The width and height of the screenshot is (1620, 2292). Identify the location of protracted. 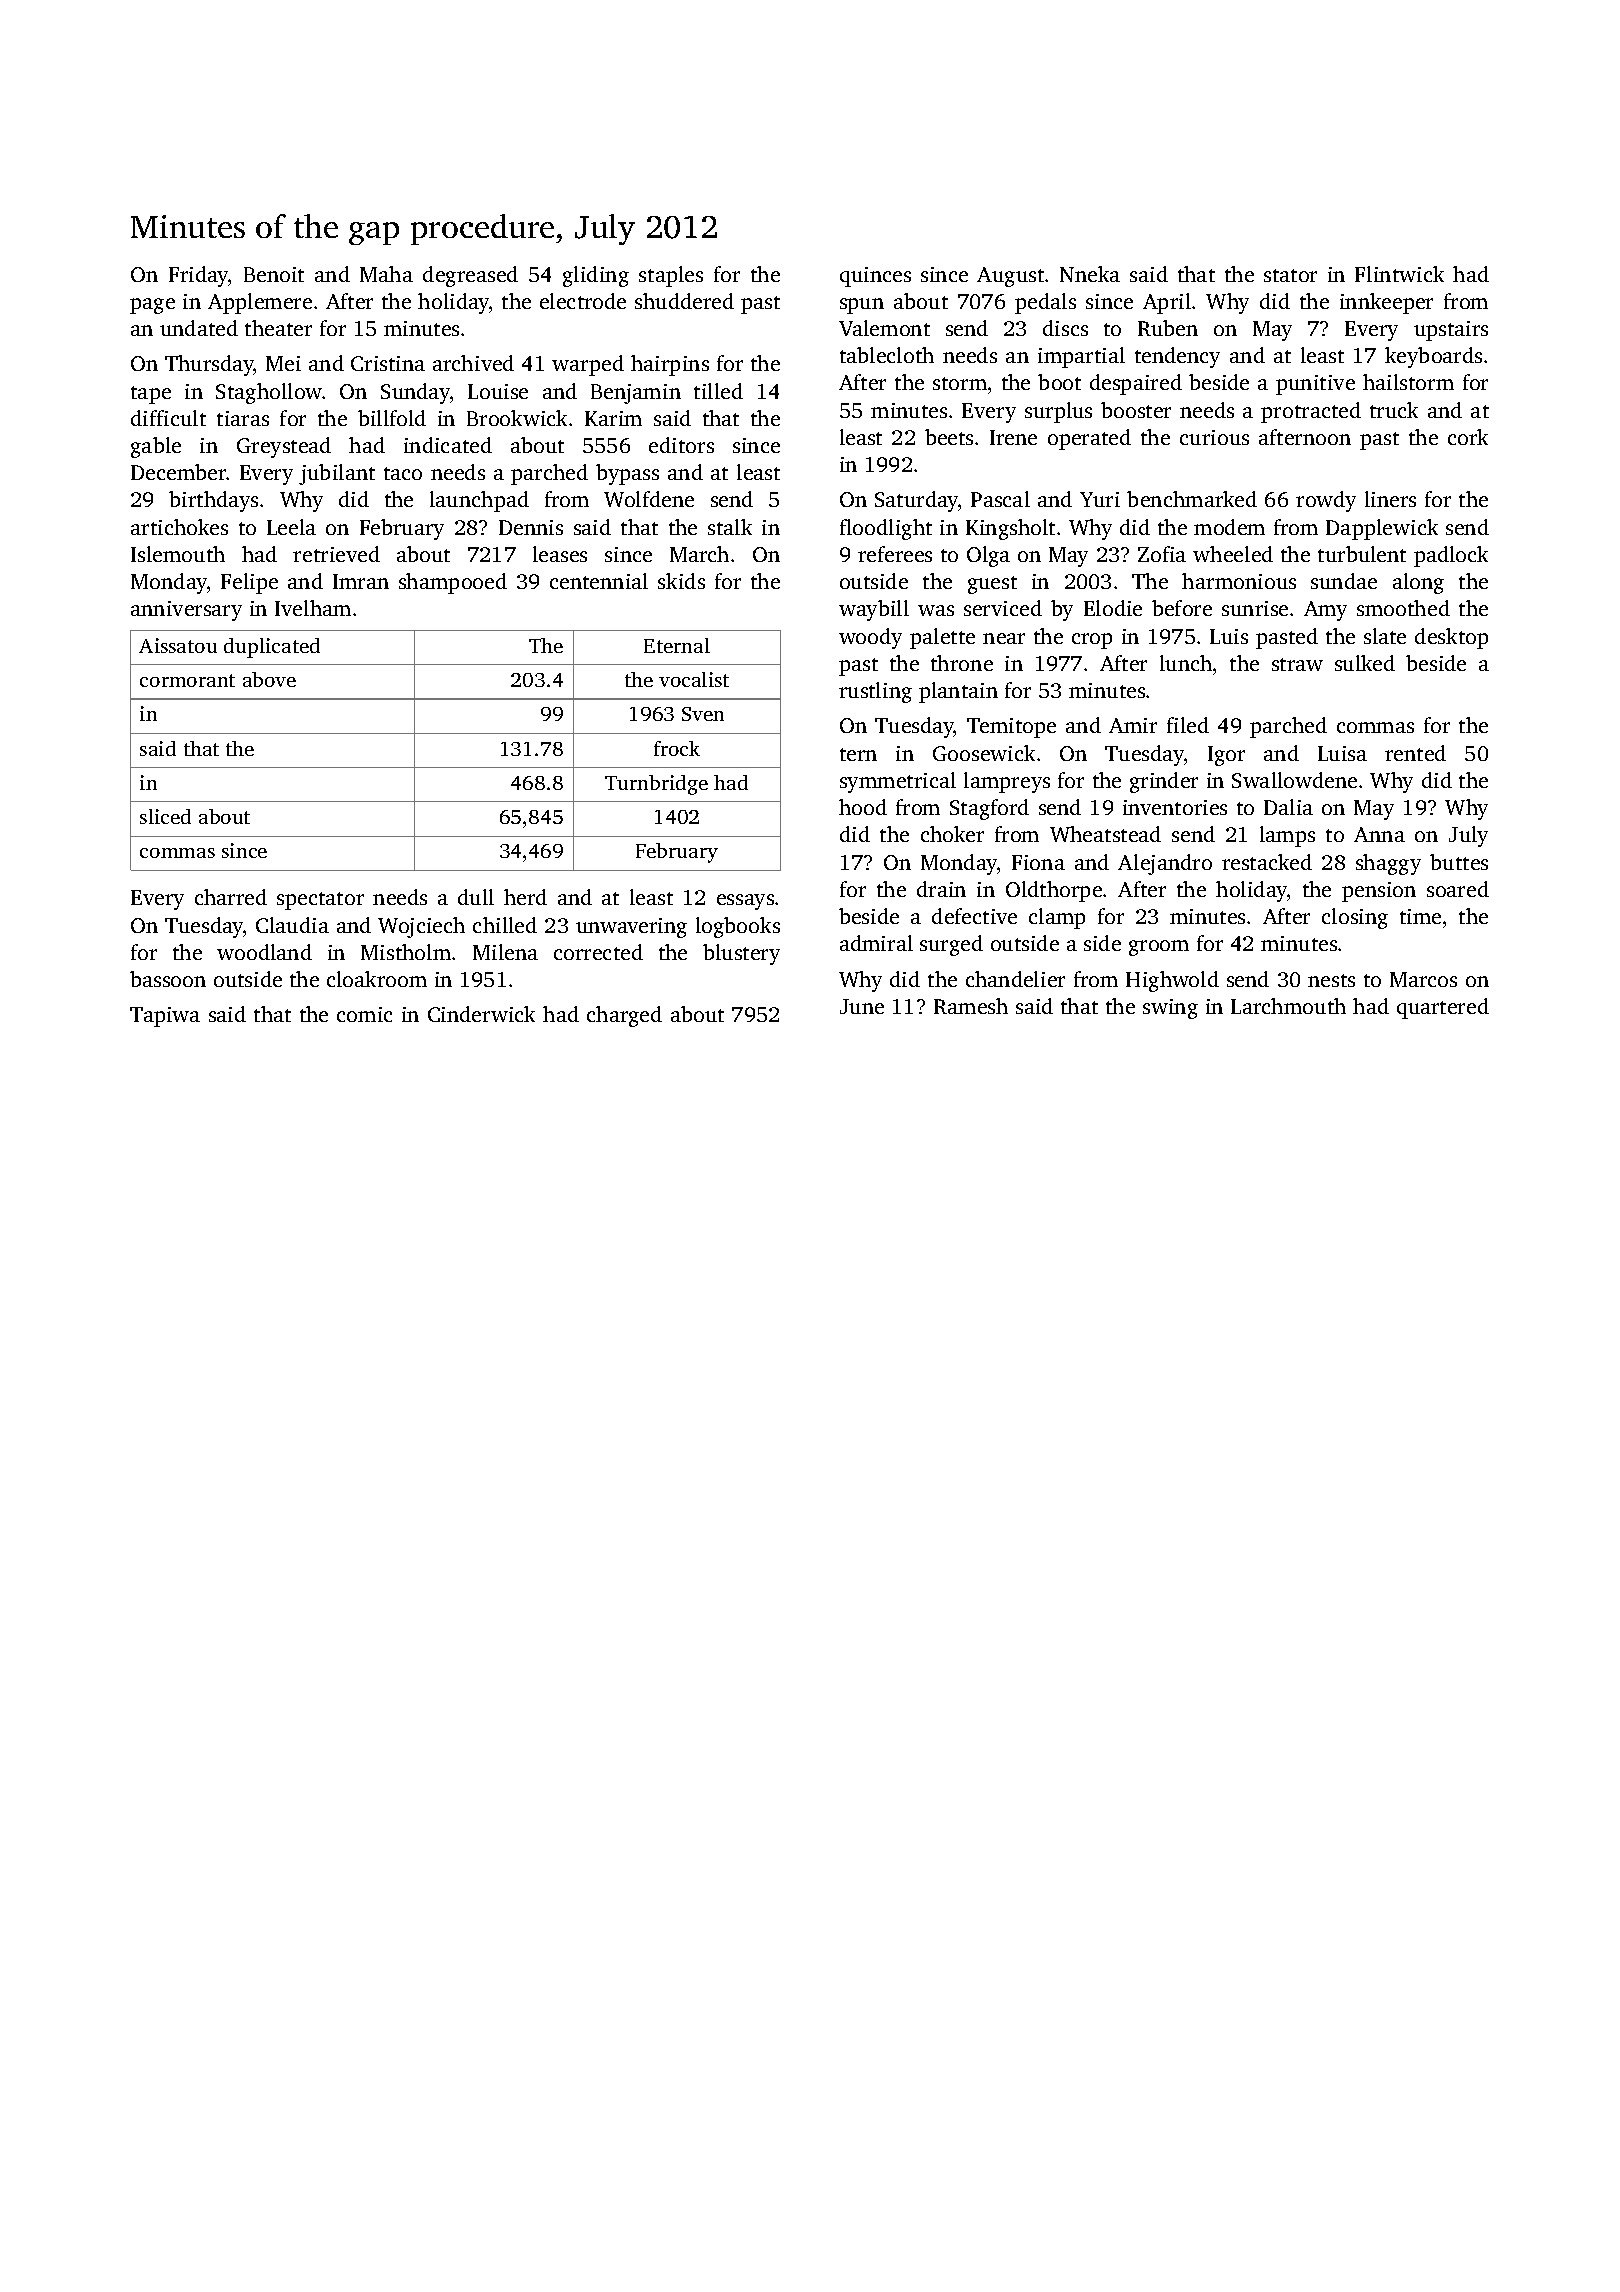
(1311, 412).
